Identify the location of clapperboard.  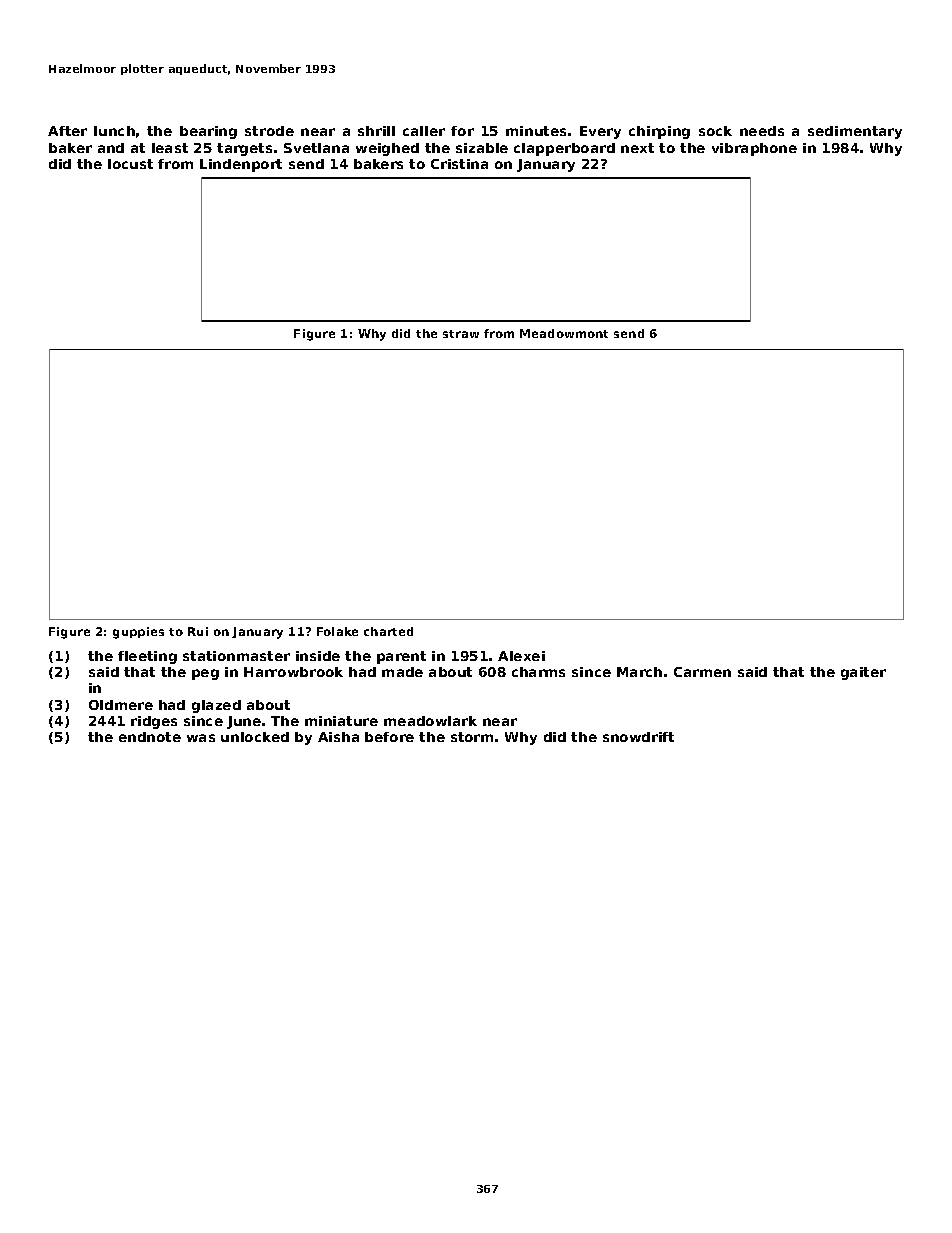
(564, 149).
